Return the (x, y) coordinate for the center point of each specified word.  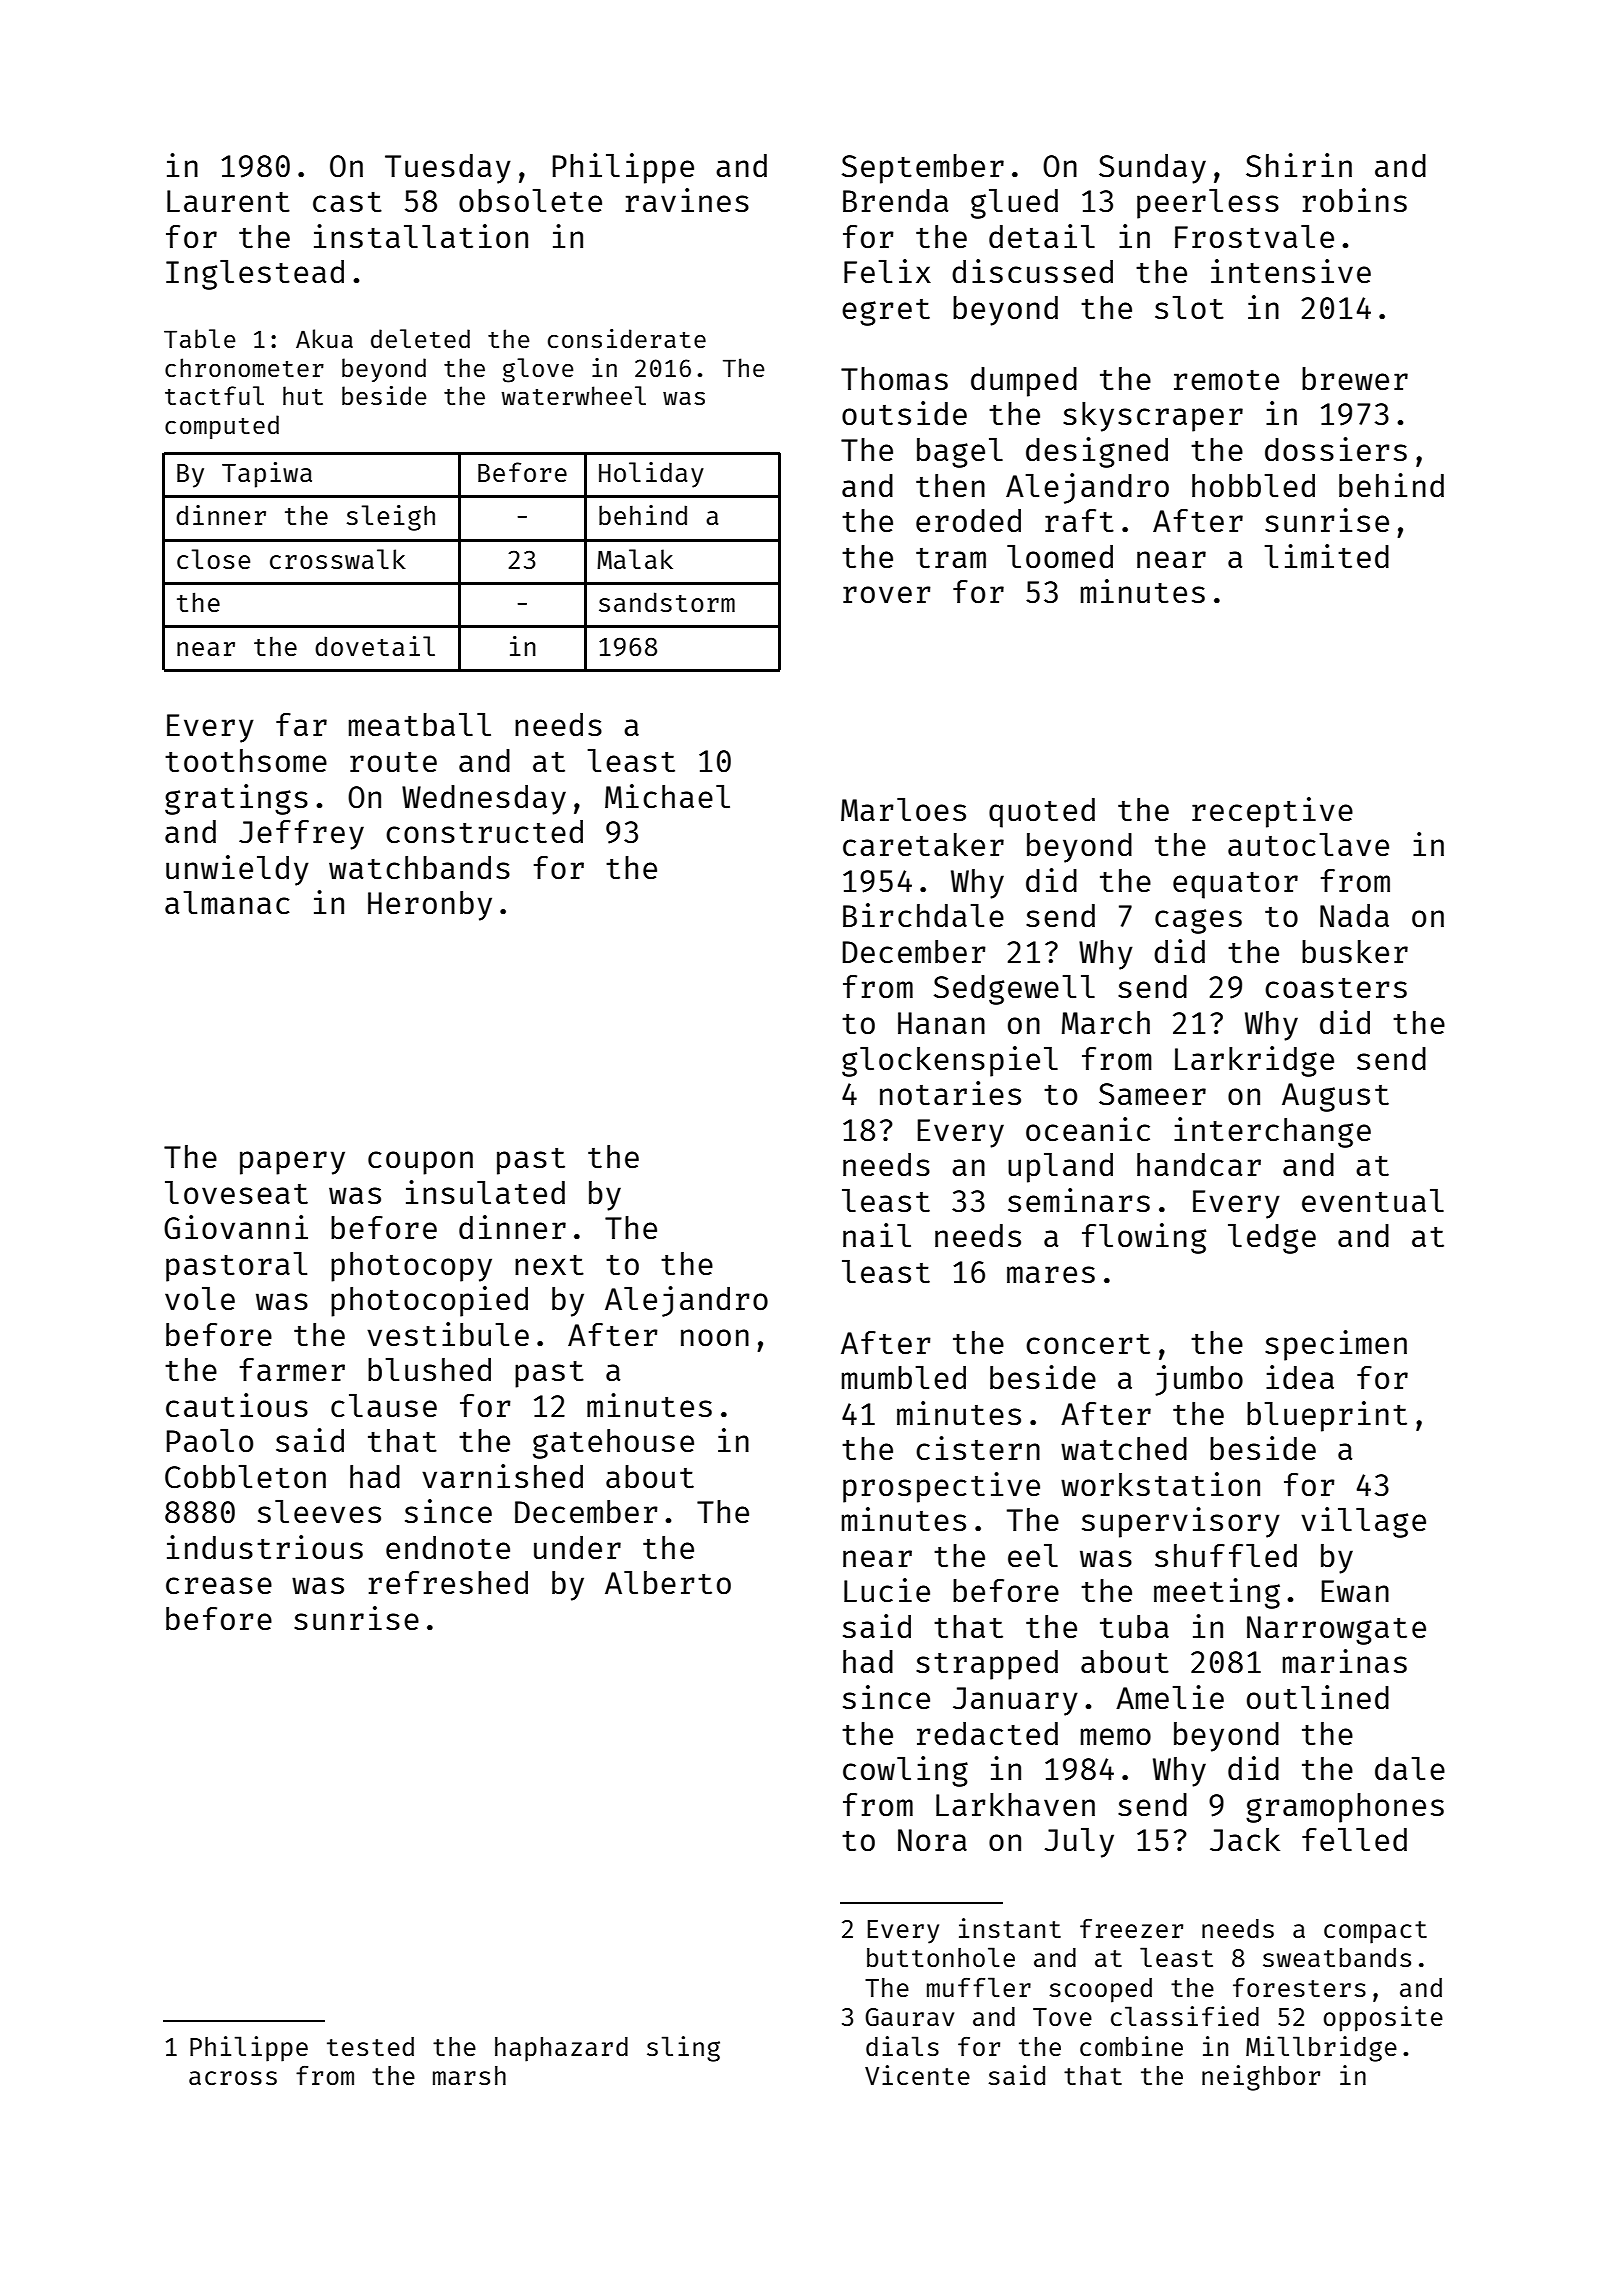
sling (683, 2049)
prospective (941, 1487)
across (233, 2078)
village (1363, 1522)
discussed (1032, 271)
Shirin (1299, 165)
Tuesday (448, 169)
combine (1131, 2046)
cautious (237, 1405)
